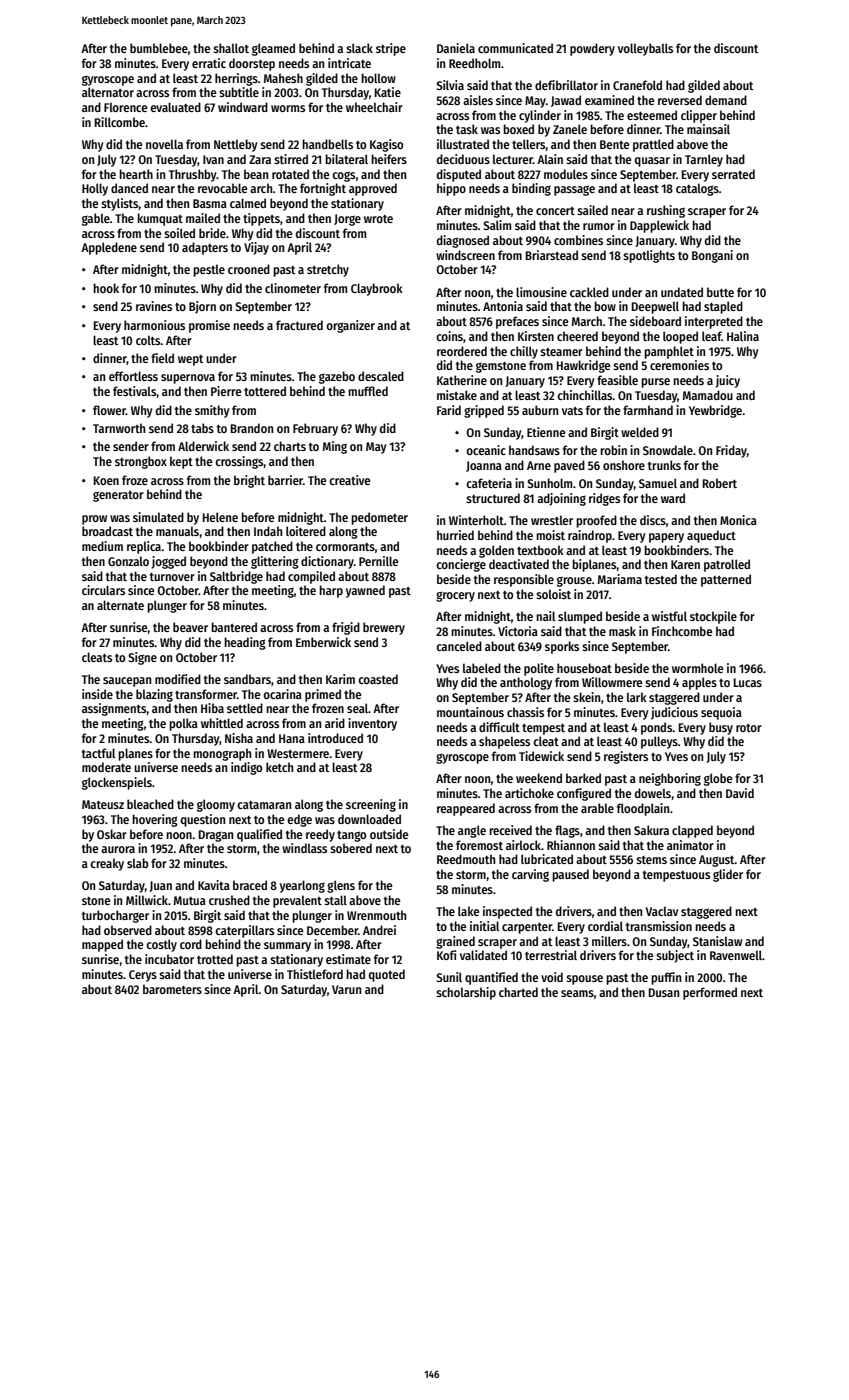 Image resolution: width=849 pixels, height=1400 pixels. Describe the element at coordinates (748, 682) in the image. I see `Lucas` at that location.
